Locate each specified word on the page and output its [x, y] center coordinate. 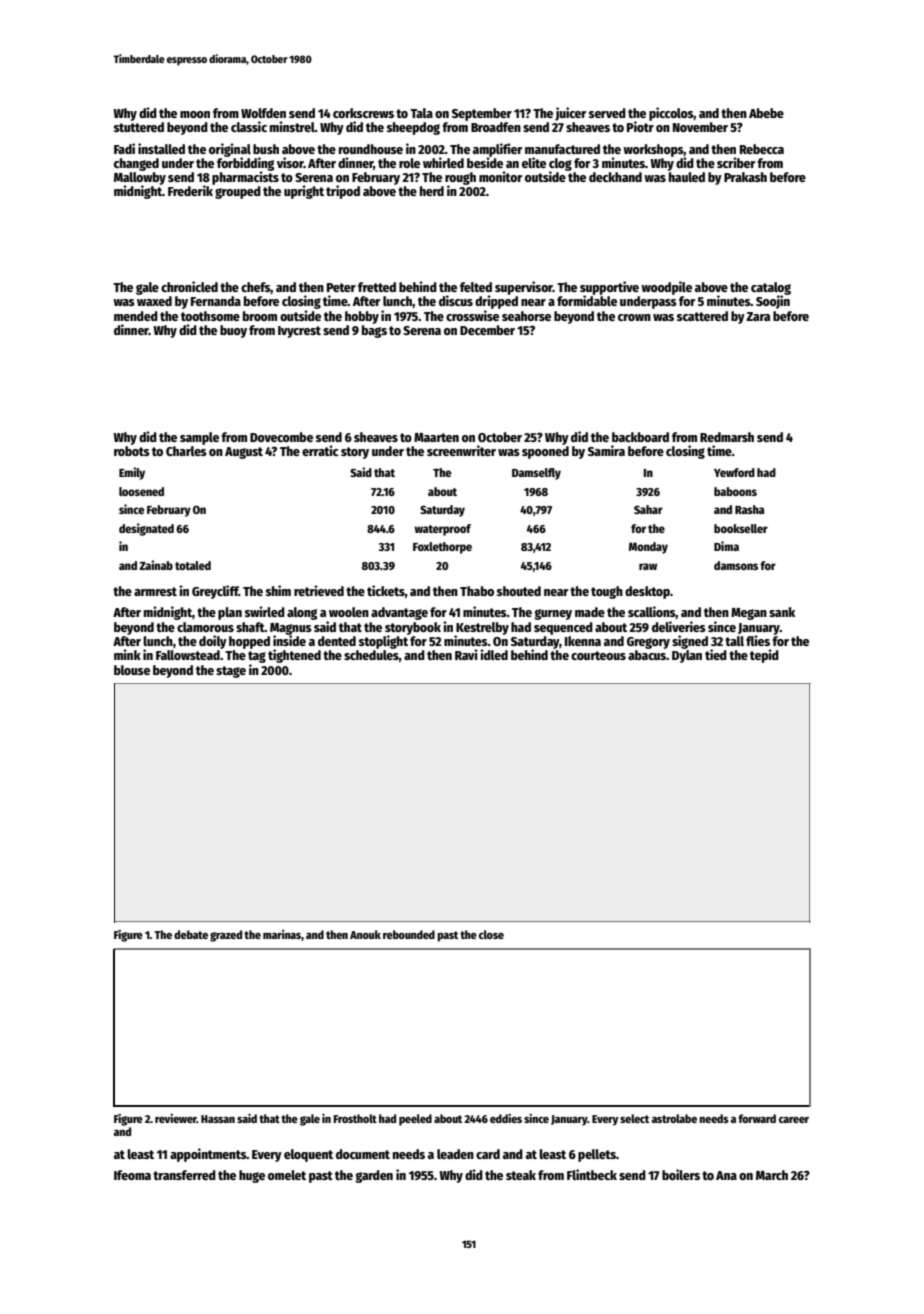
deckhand [615, 177]
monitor [501, 176]
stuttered [139, 127]
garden [374, 1176]
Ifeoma [132, 1175]
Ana [726, 1175]
